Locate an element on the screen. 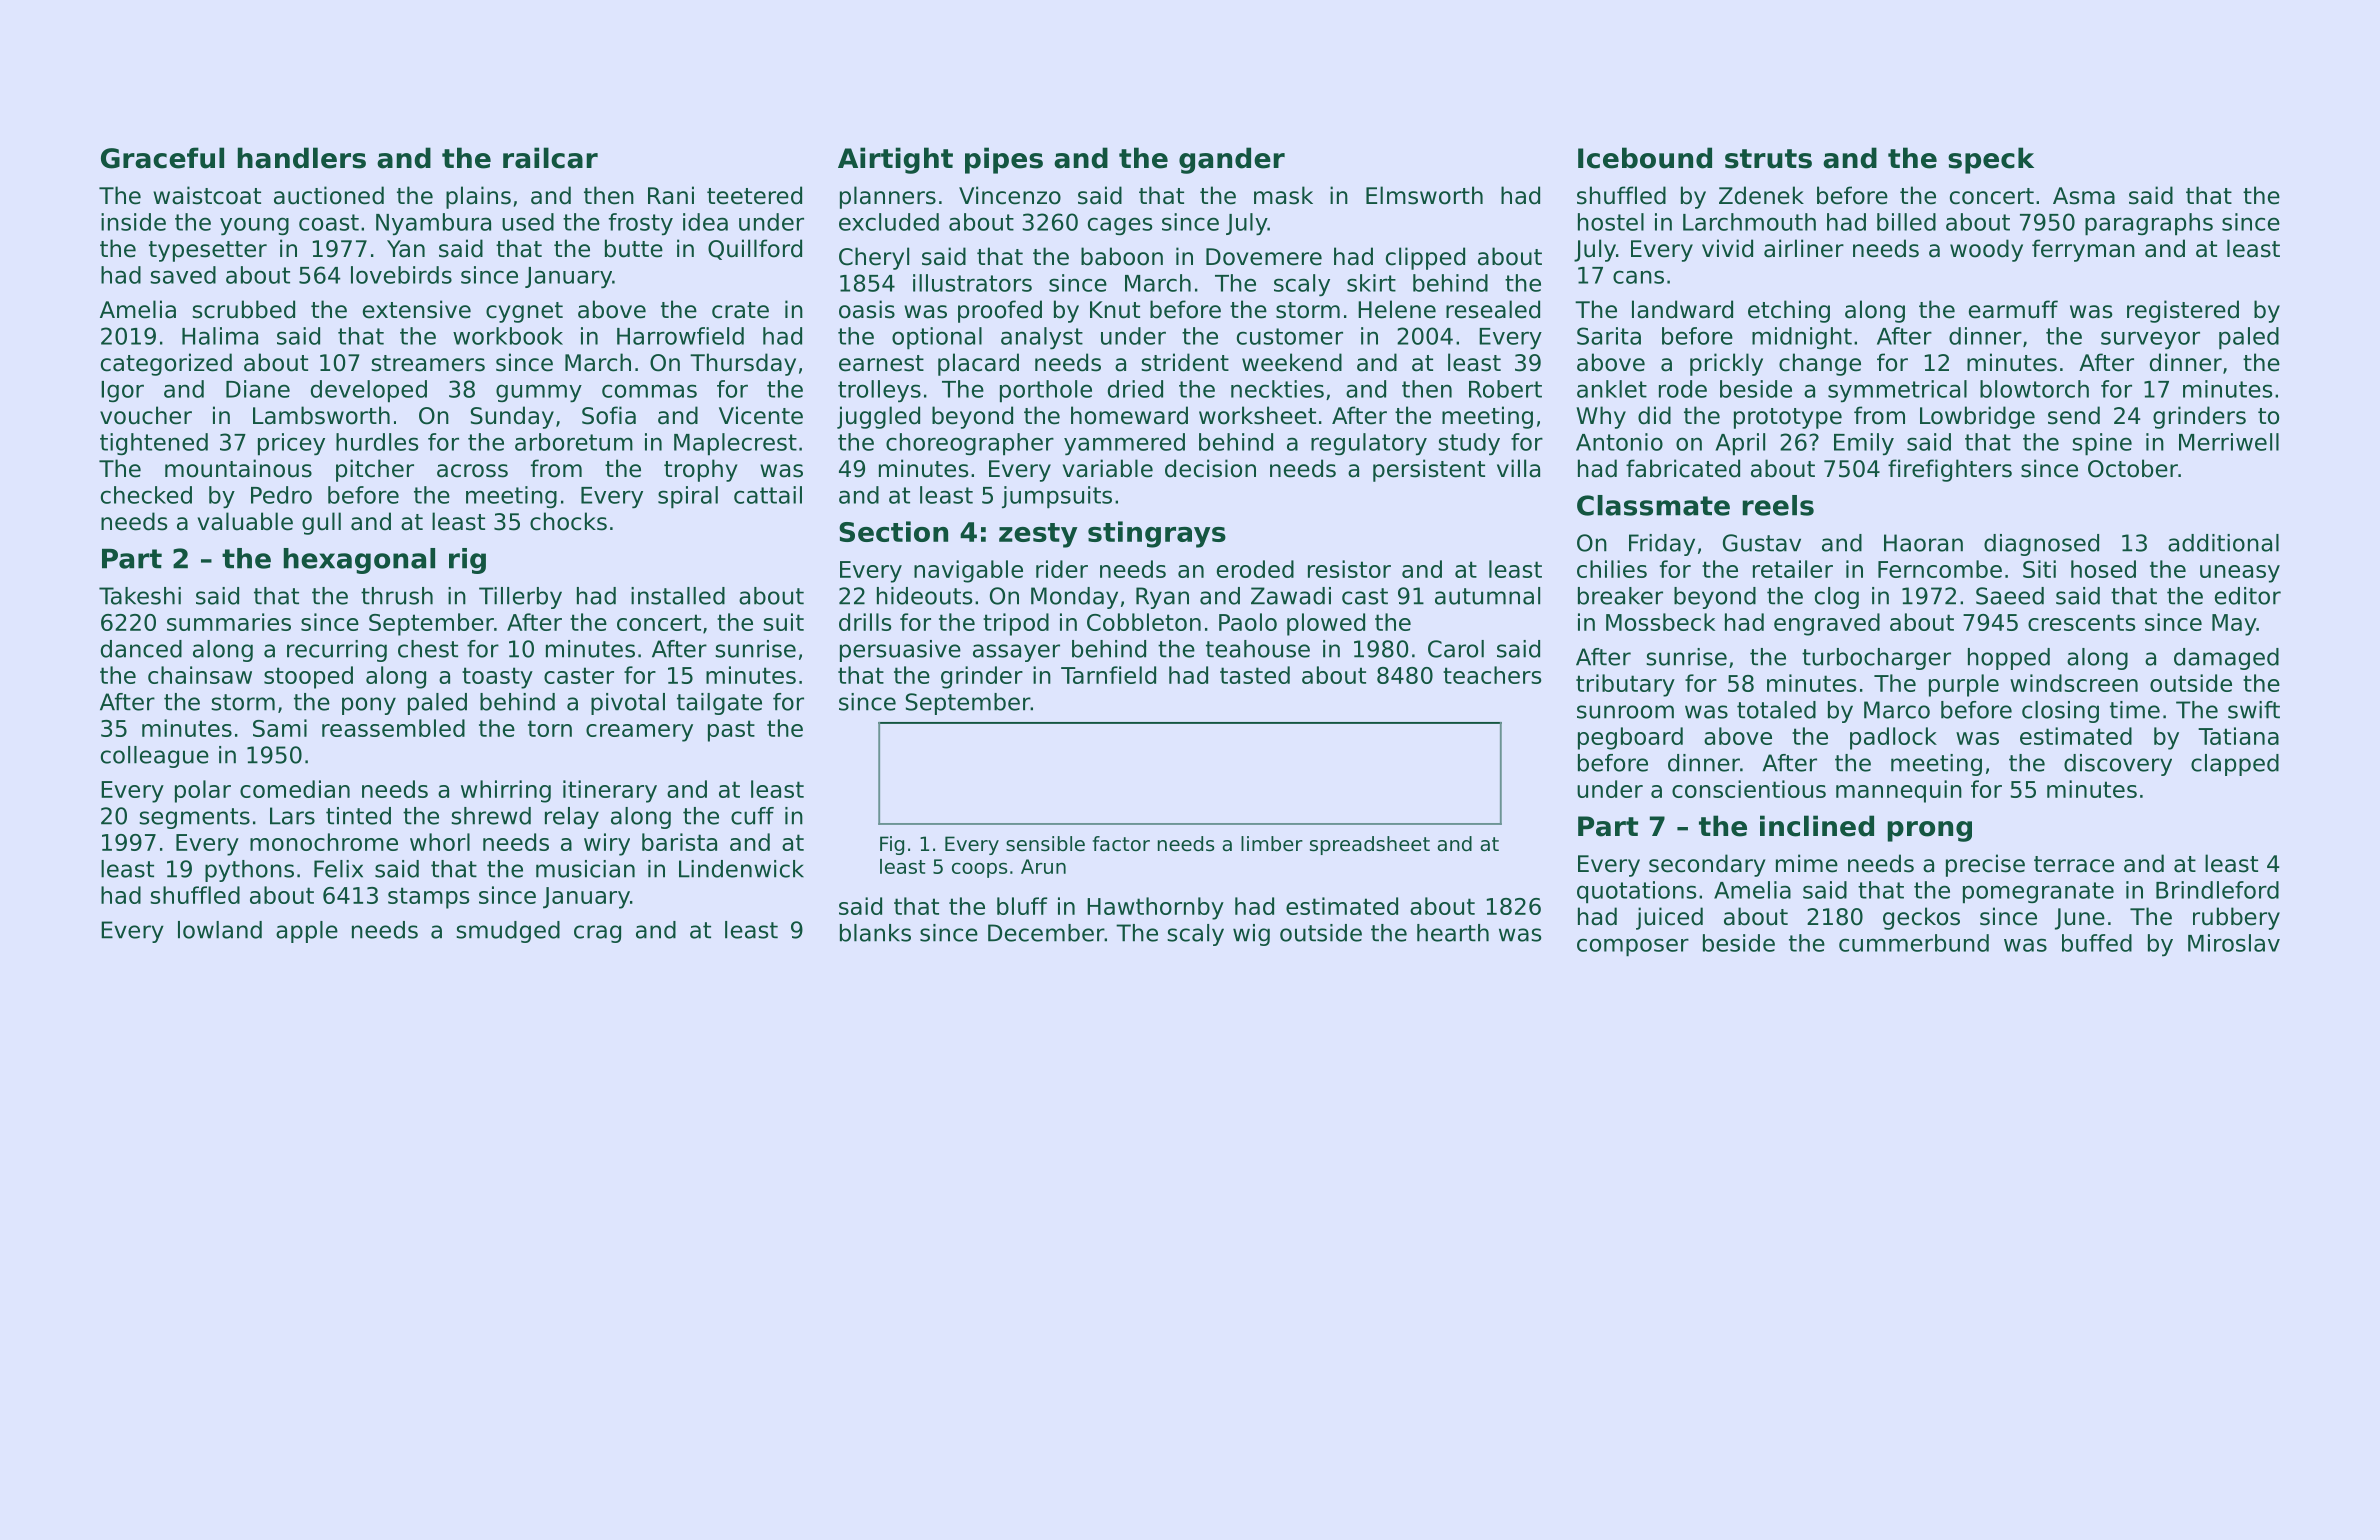 The width and height of the screenshot is (2380, 1540). across is located at coordinates (472, 471).
